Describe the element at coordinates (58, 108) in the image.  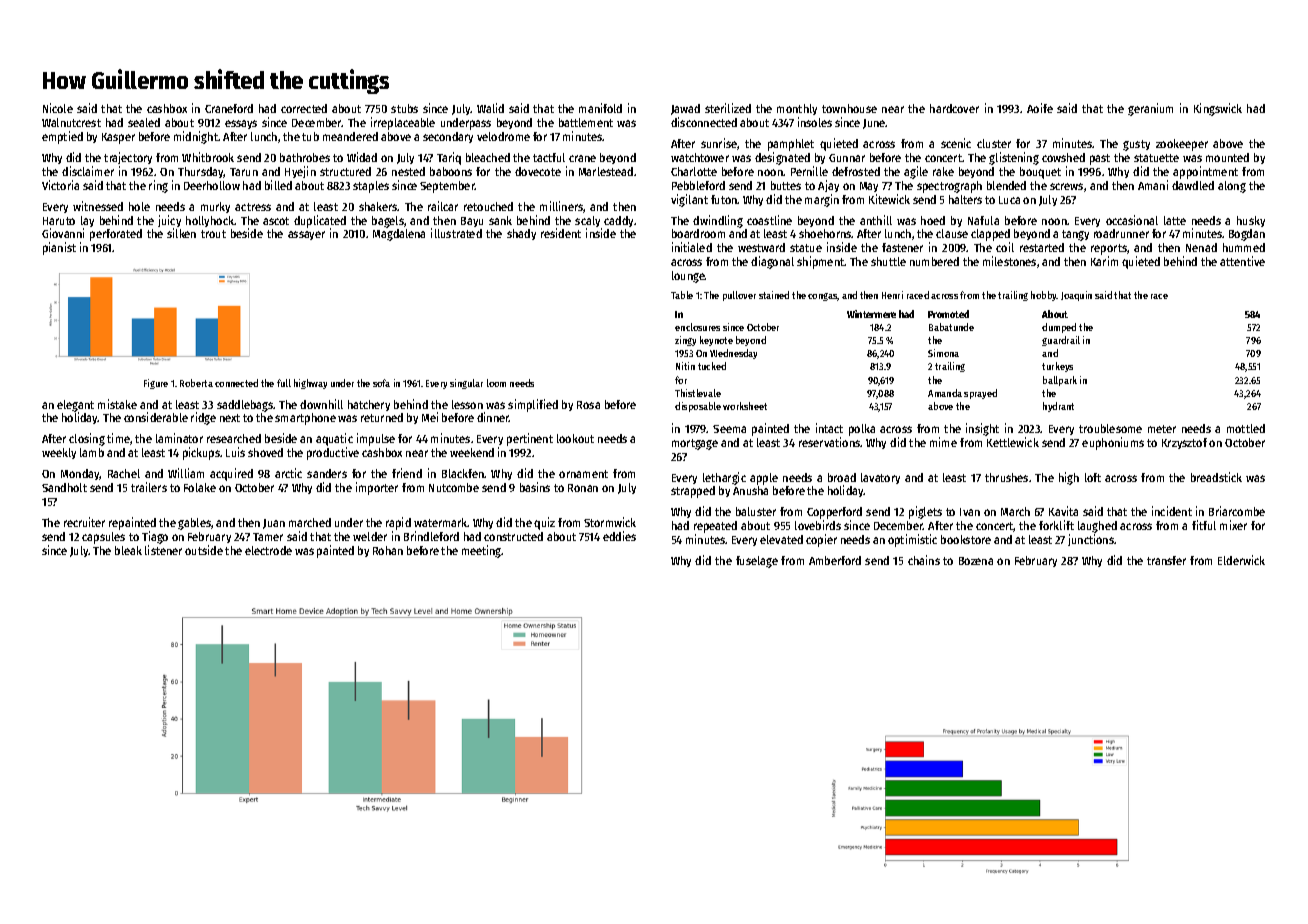
I see `Nicole` at that location.
